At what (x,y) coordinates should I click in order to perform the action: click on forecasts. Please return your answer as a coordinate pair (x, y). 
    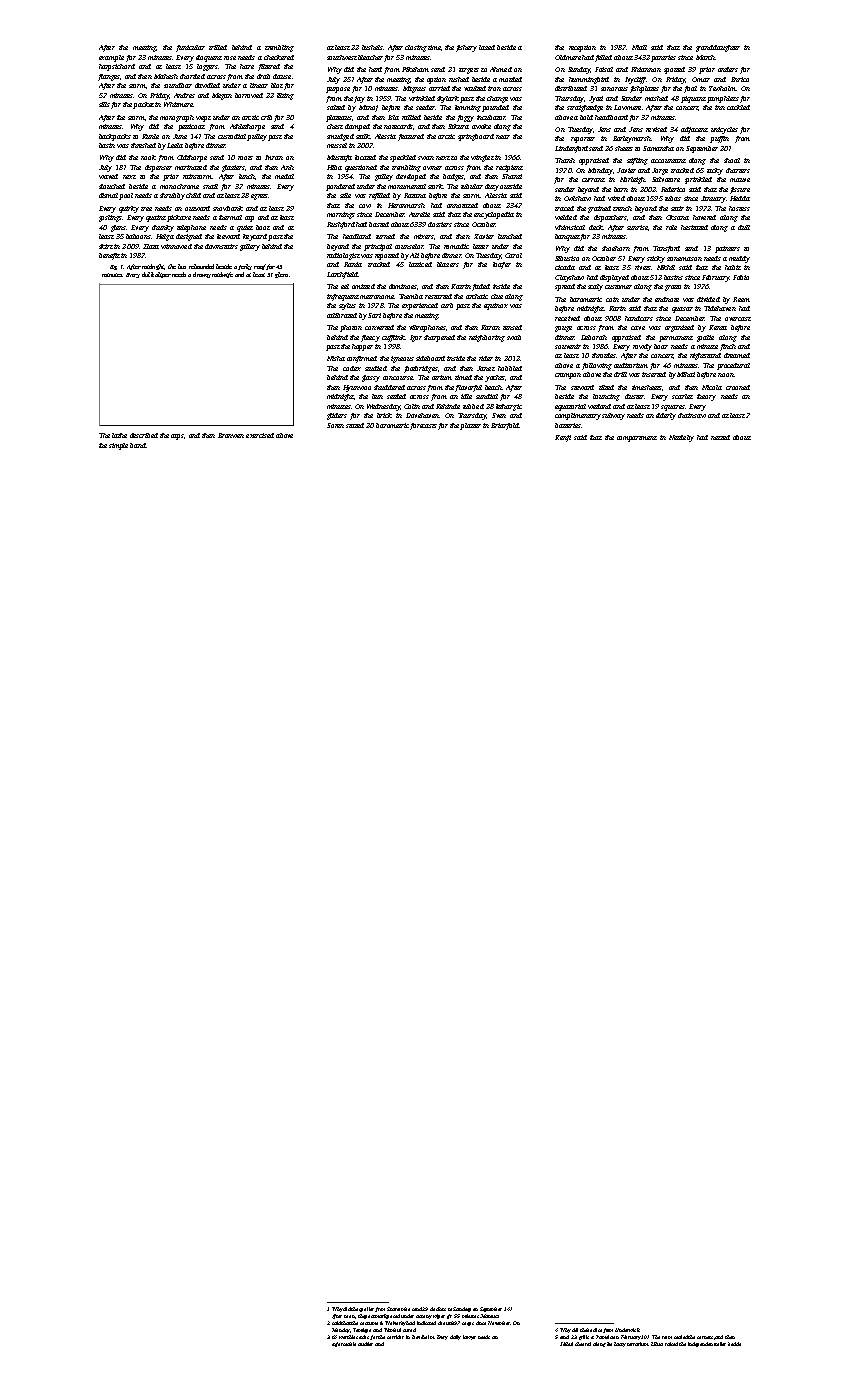
    Looking at the image, I should click on (423, 426).
